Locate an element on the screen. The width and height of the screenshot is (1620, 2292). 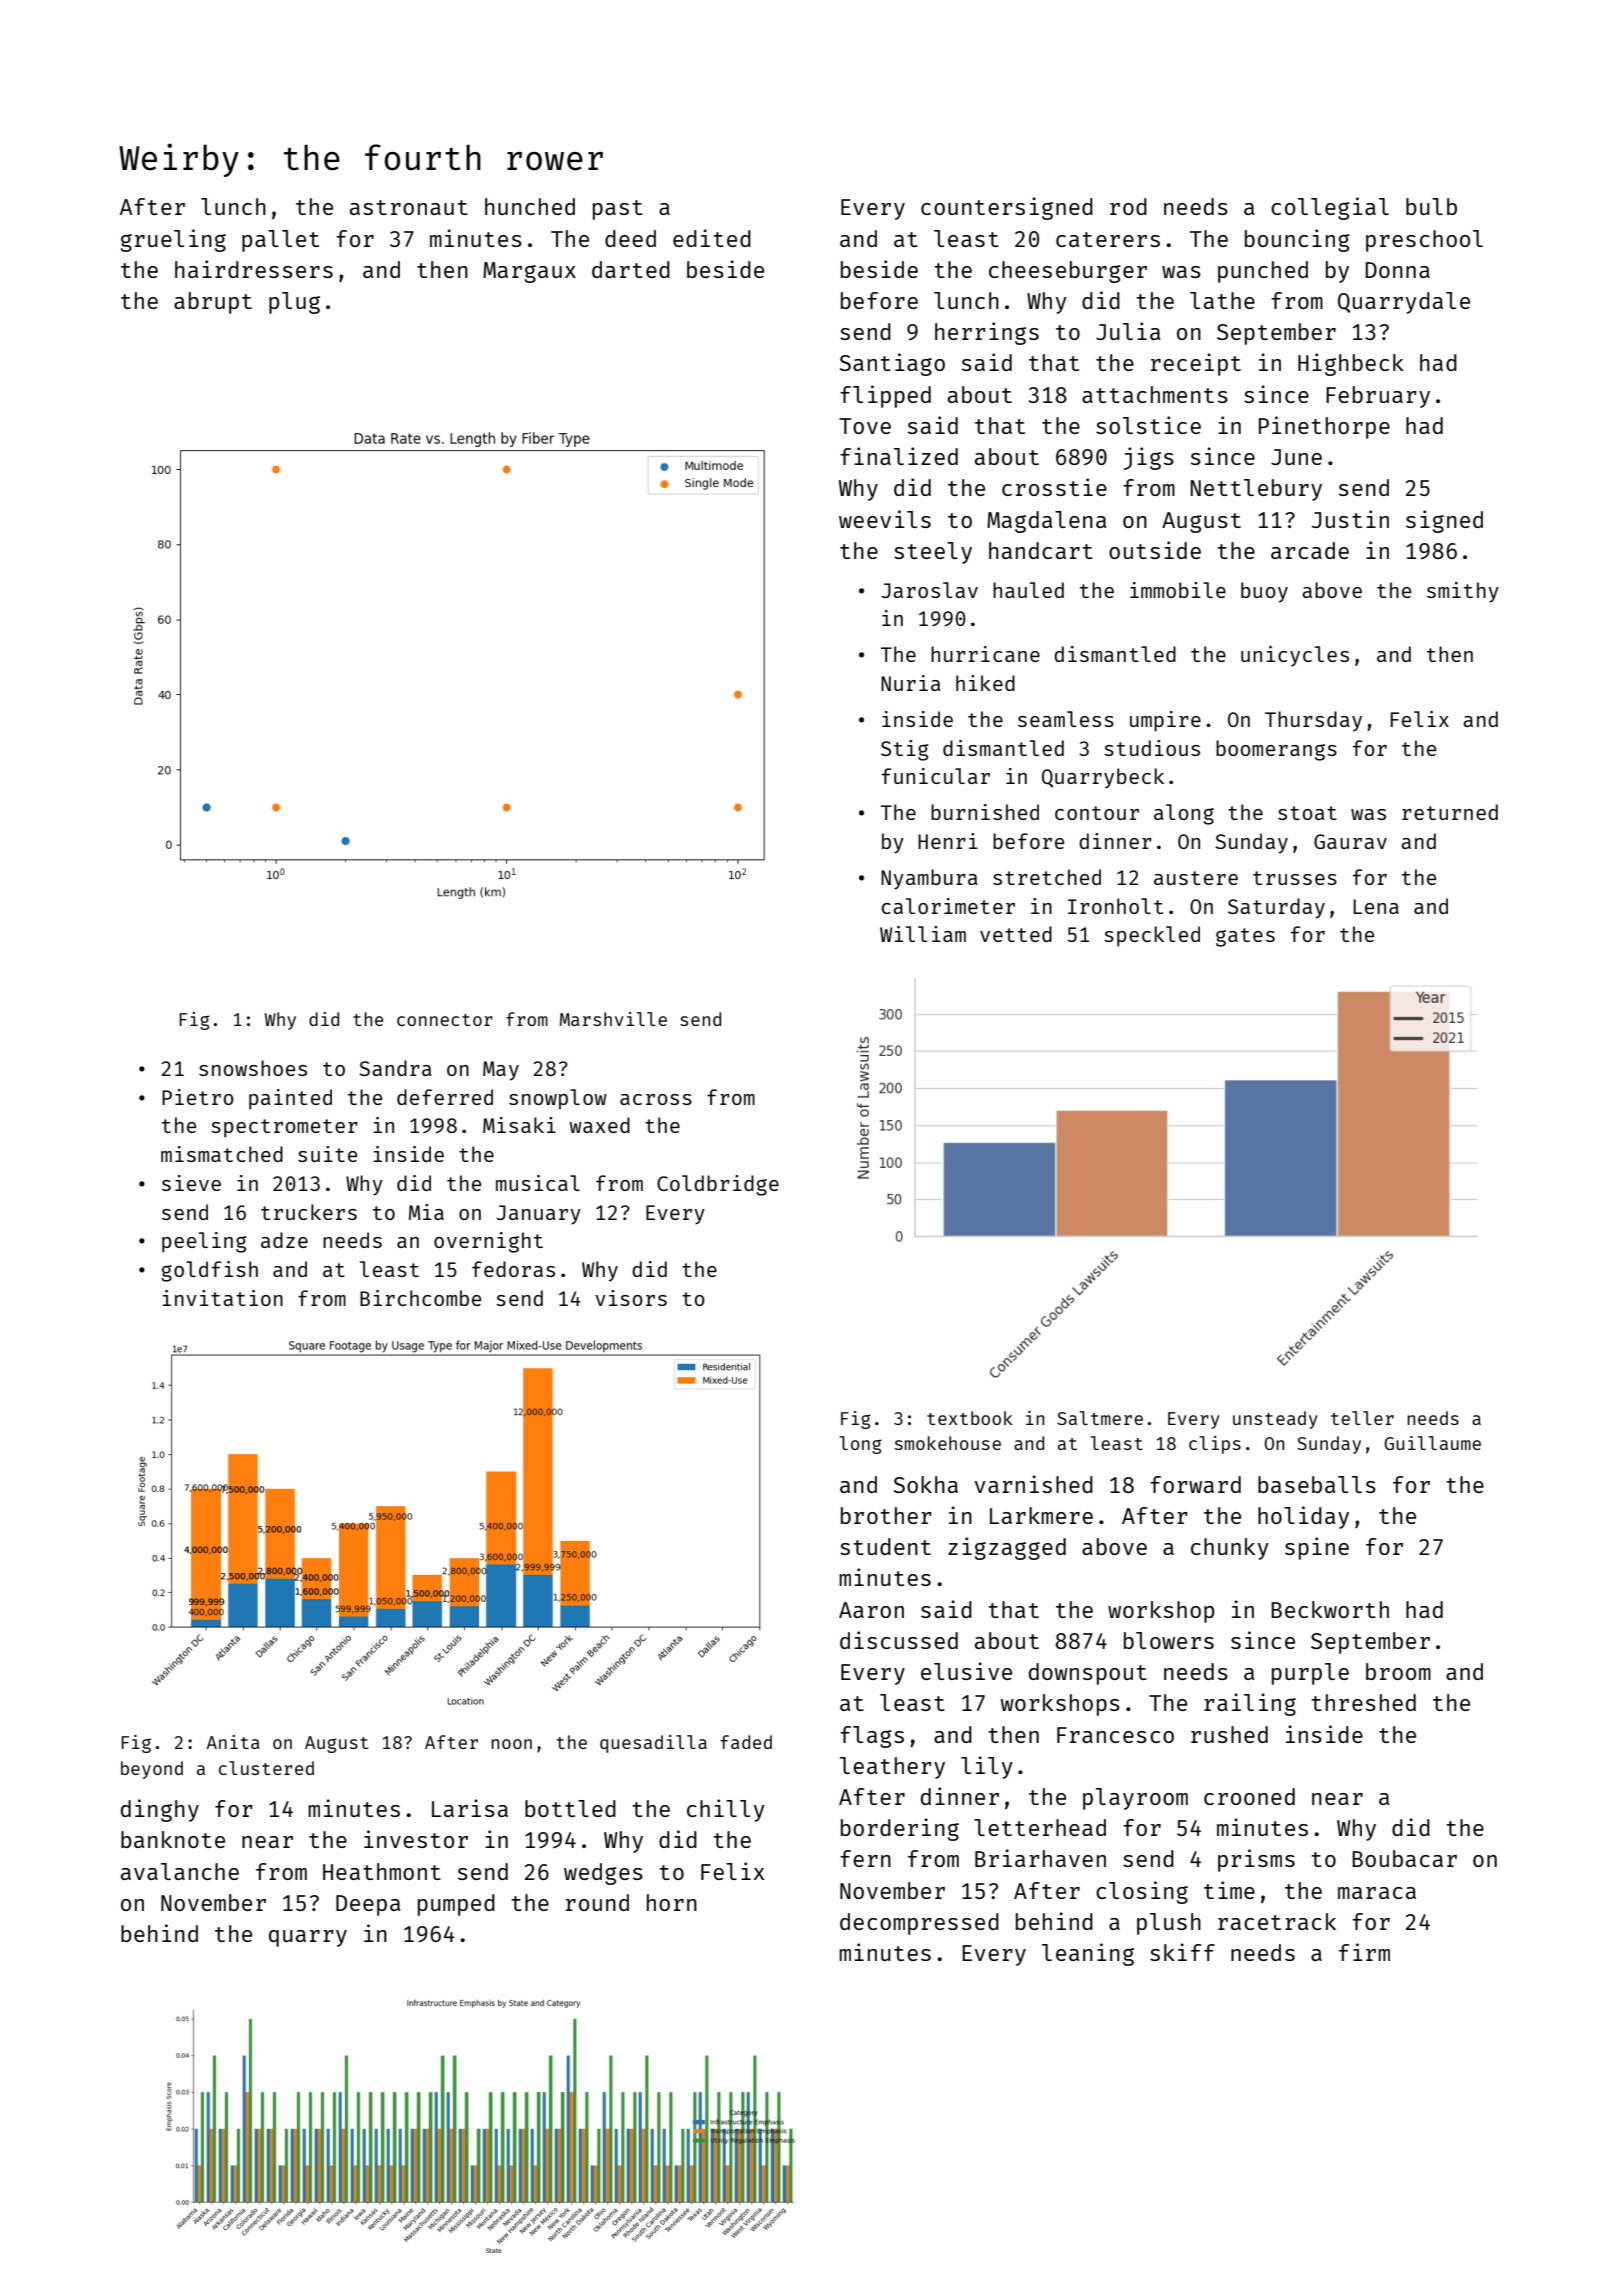
horn is located at coordinates (672, 1902).
